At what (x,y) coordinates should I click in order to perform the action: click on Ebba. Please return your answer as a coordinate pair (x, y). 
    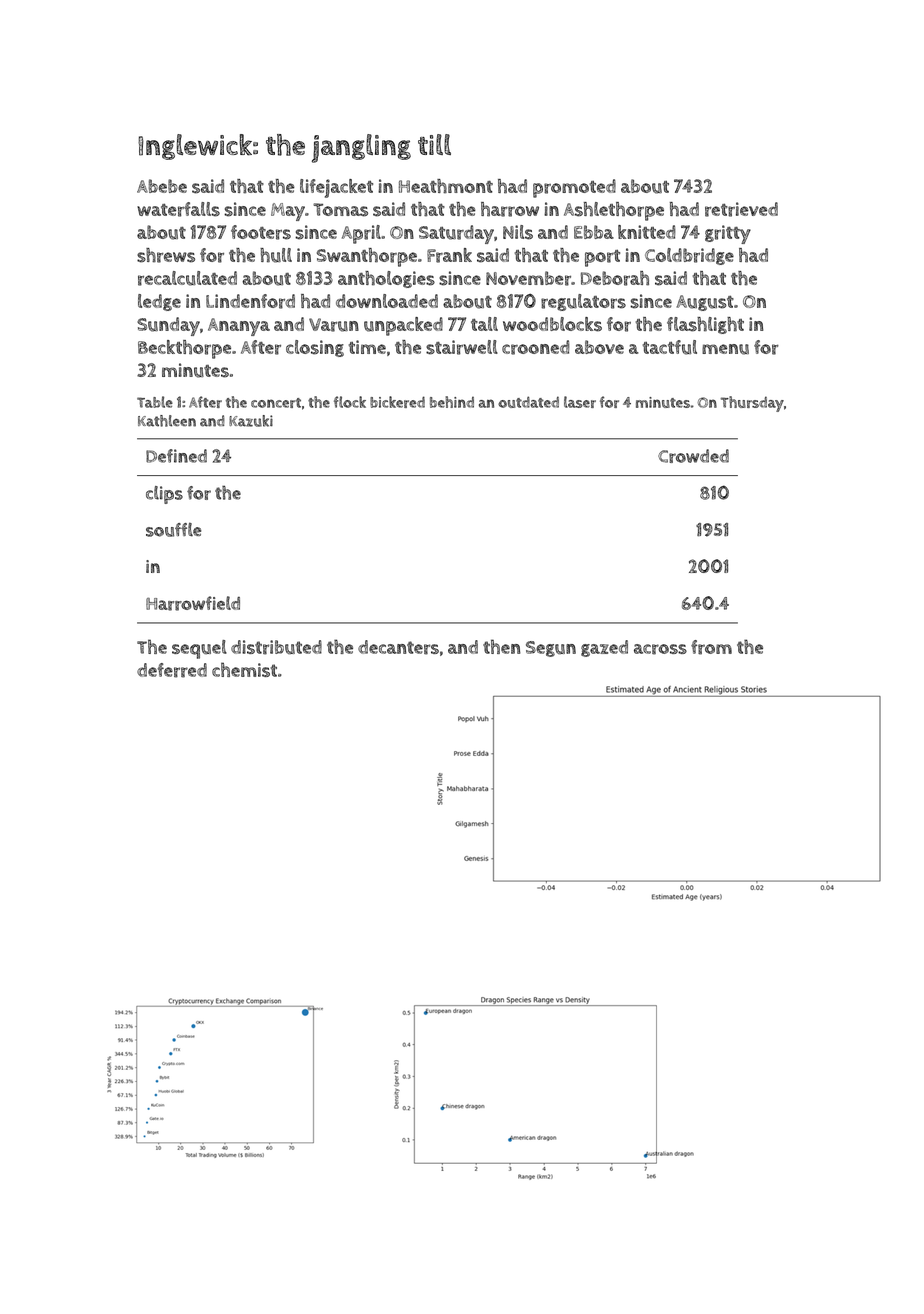
    Looking at the image, I should click on (594, 232).
